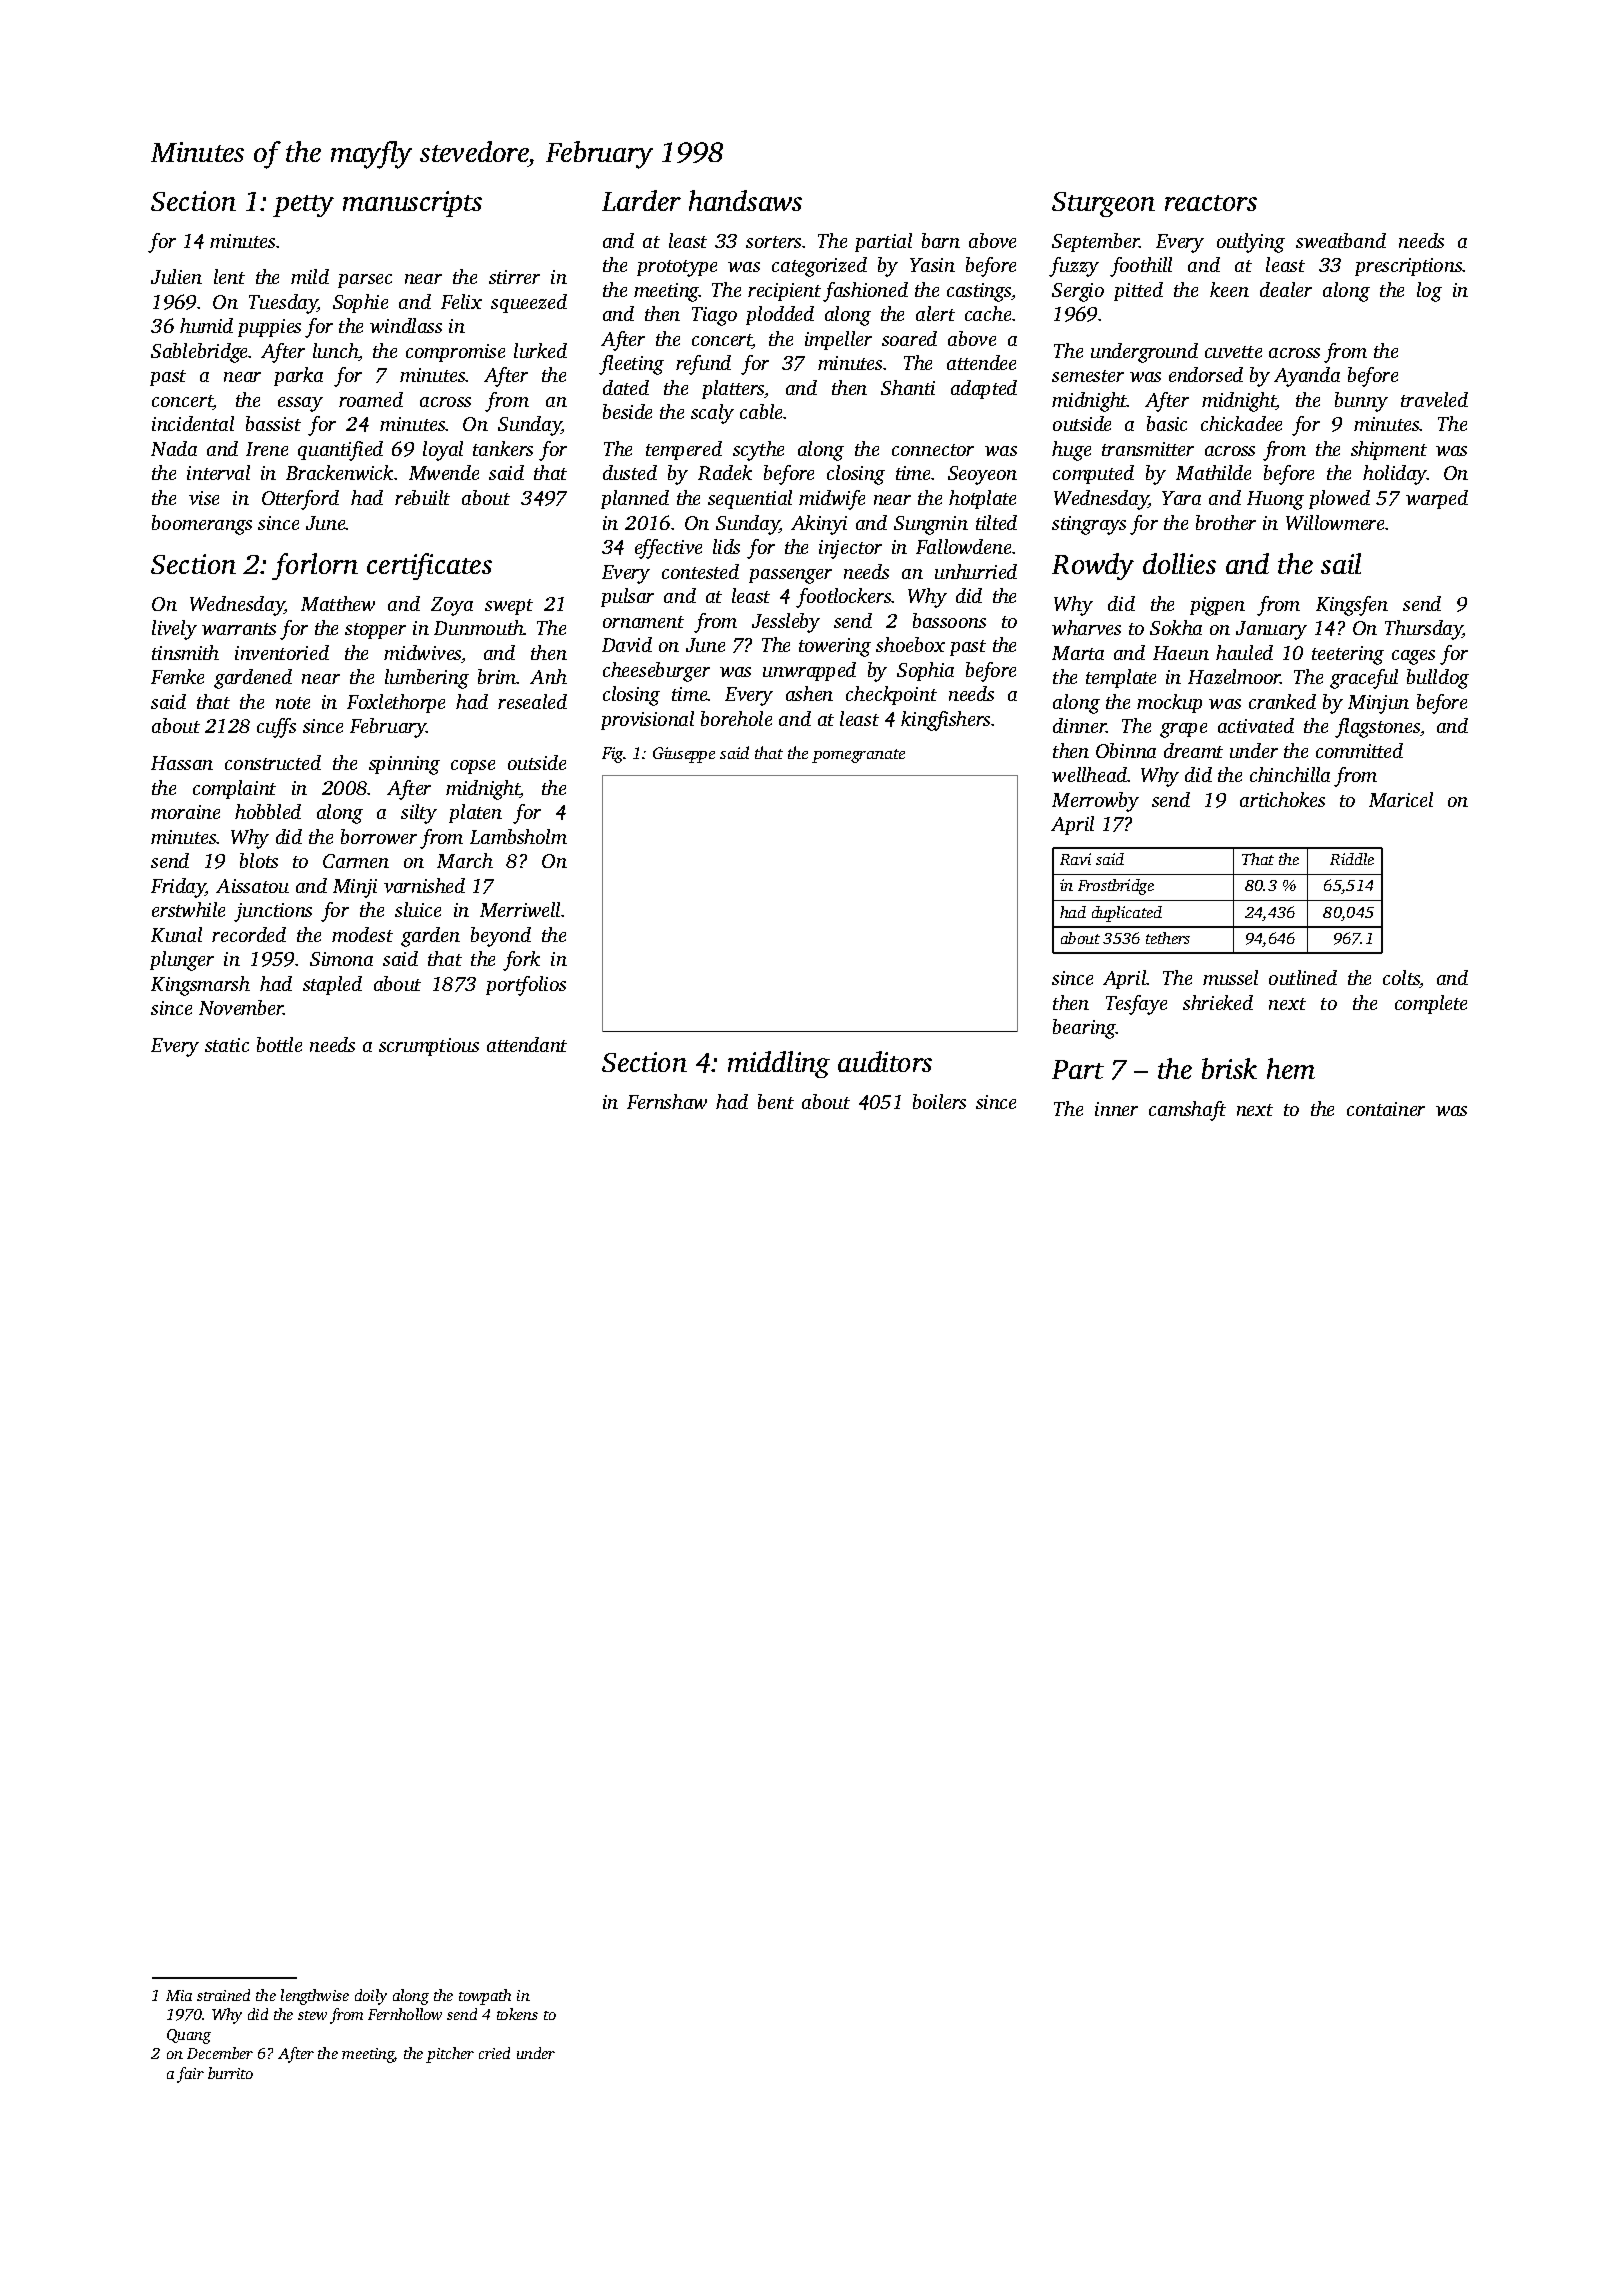 This screenshot has height=2292, width=1620. Describe the element at coordinates (396, 703) in the screenshot. I see `Foxlethorpe` at that location.
